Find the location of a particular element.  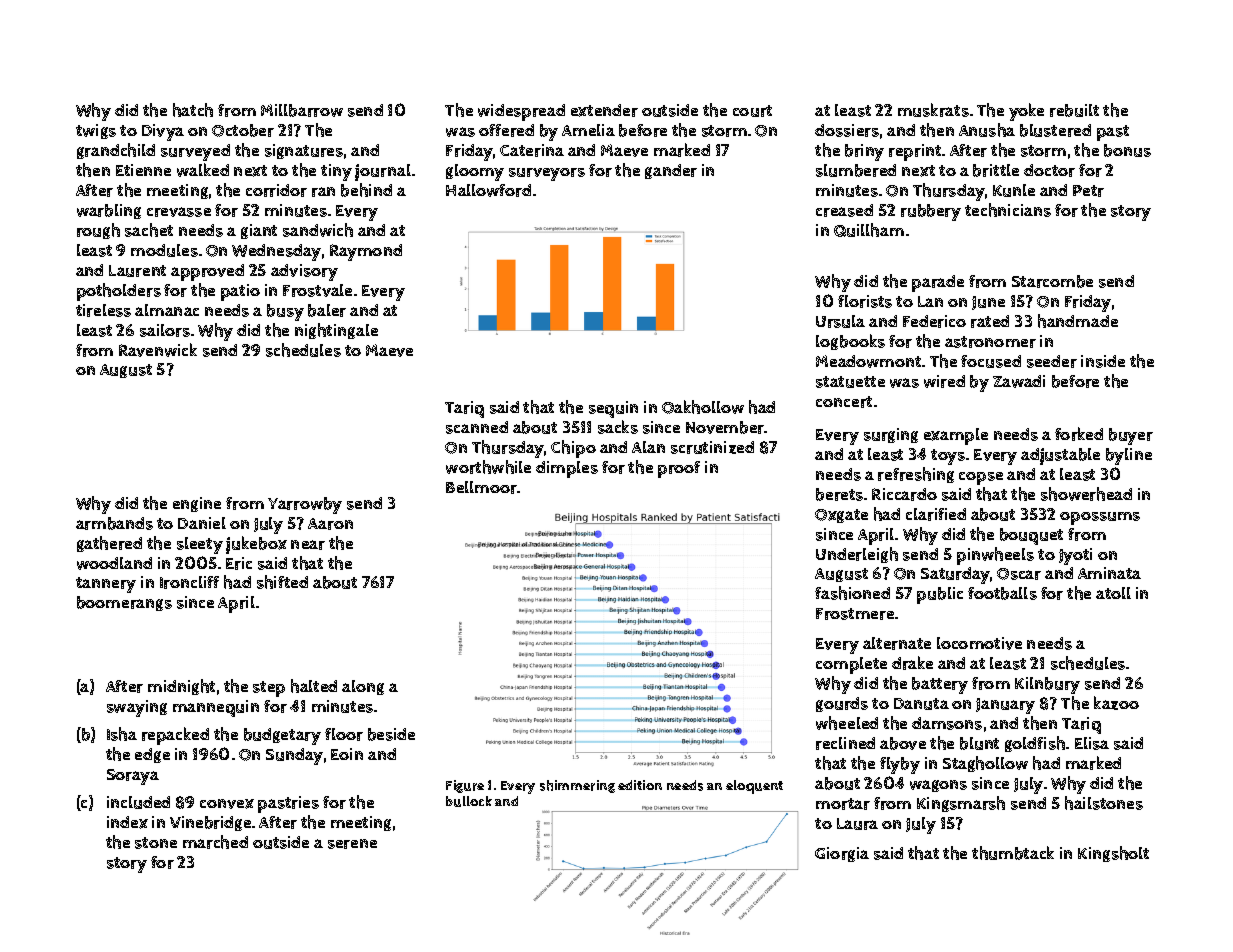

footballs is located at coordinates (1002, 593).
